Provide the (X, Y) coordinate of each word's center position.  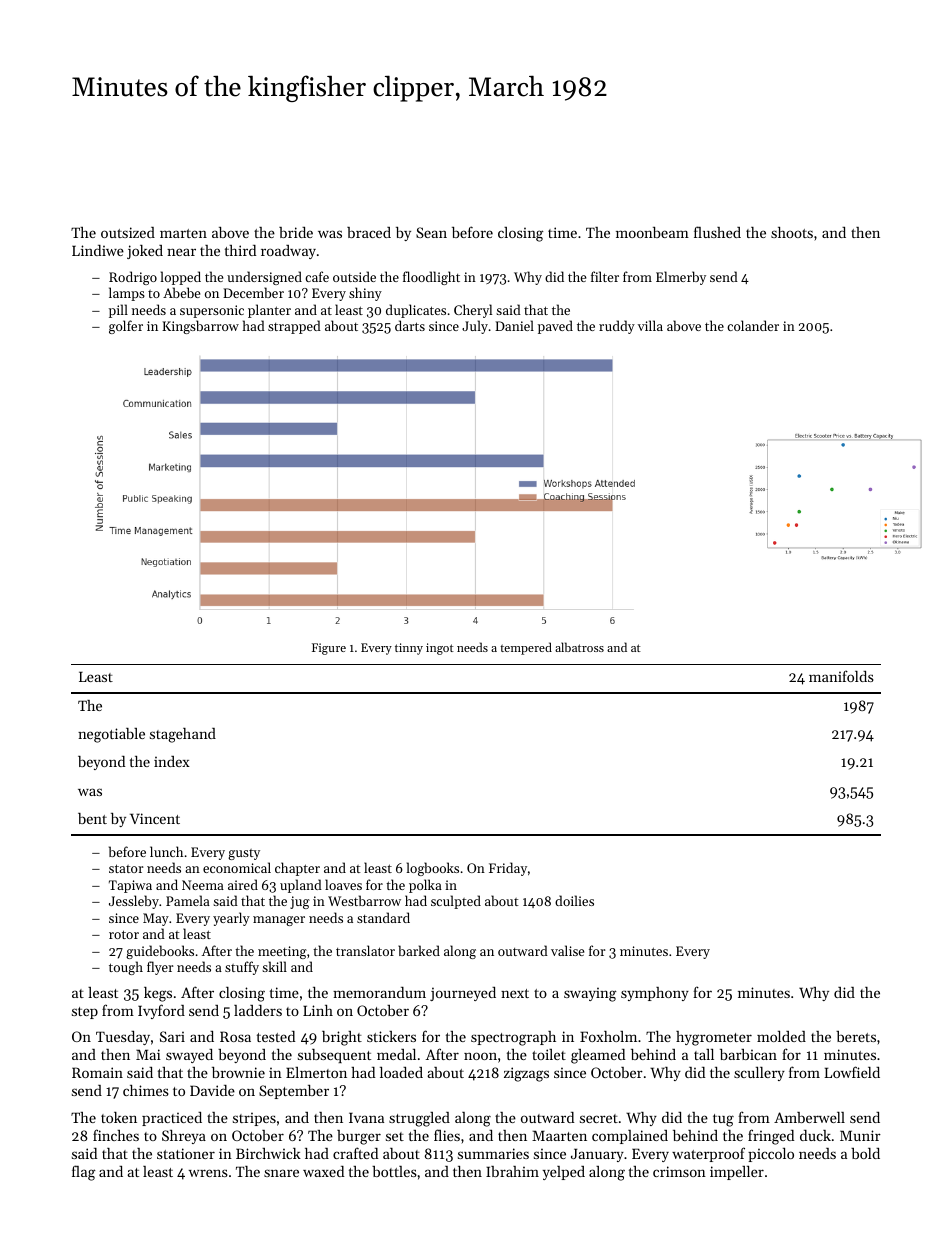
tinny (409, 649)
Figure (329, 649)
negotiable (111, 735)
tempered (526, 648)
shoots (792, 232)
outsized (128, 232)
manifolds (841, 676)
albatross (579, 647)
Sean (431, 232)
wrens (208, 1173)
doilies (574, 900)
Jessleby (134, 902)
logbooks (433, 869)
